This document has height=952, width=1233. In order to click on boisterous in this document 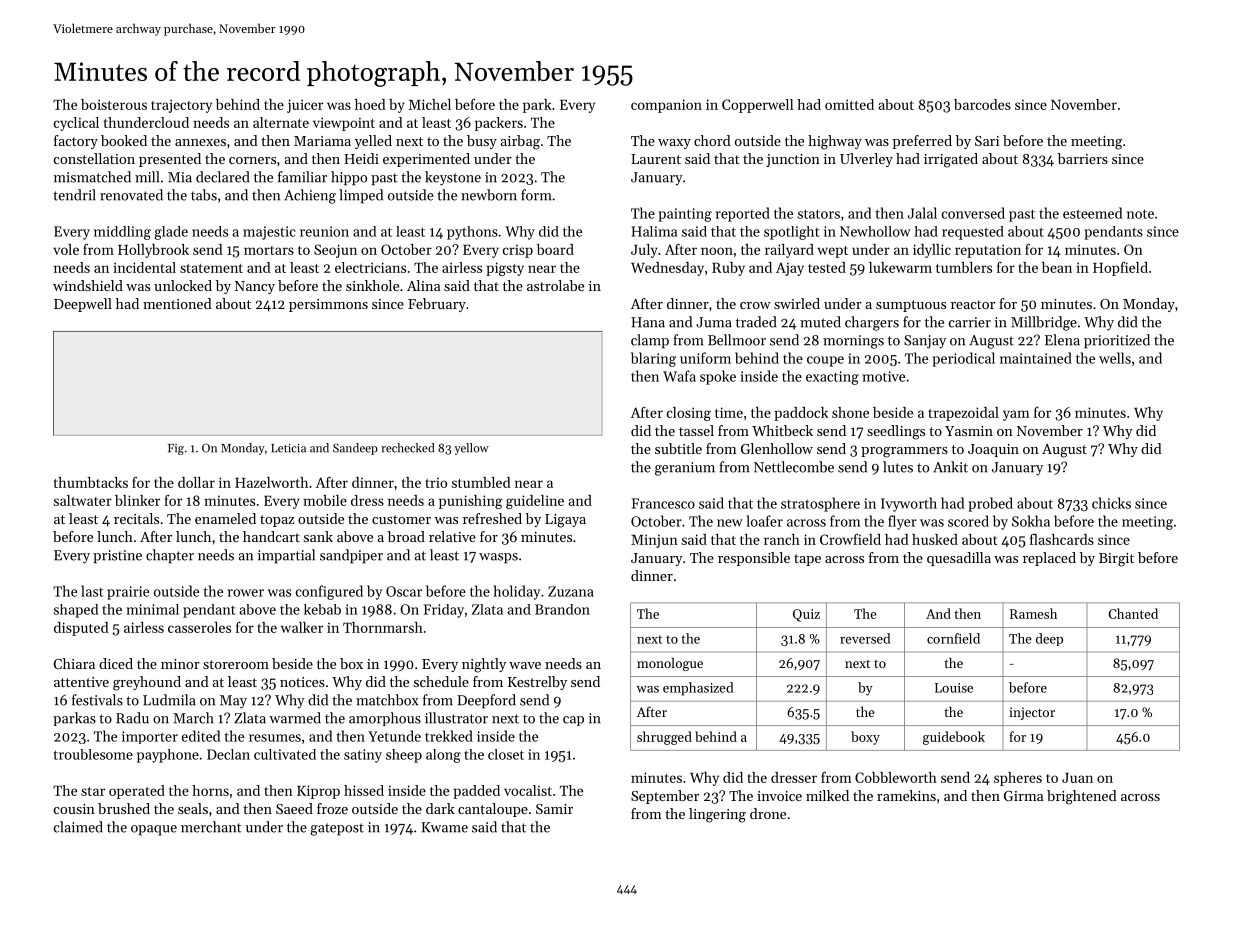, I will do `click(114, 104)`.
